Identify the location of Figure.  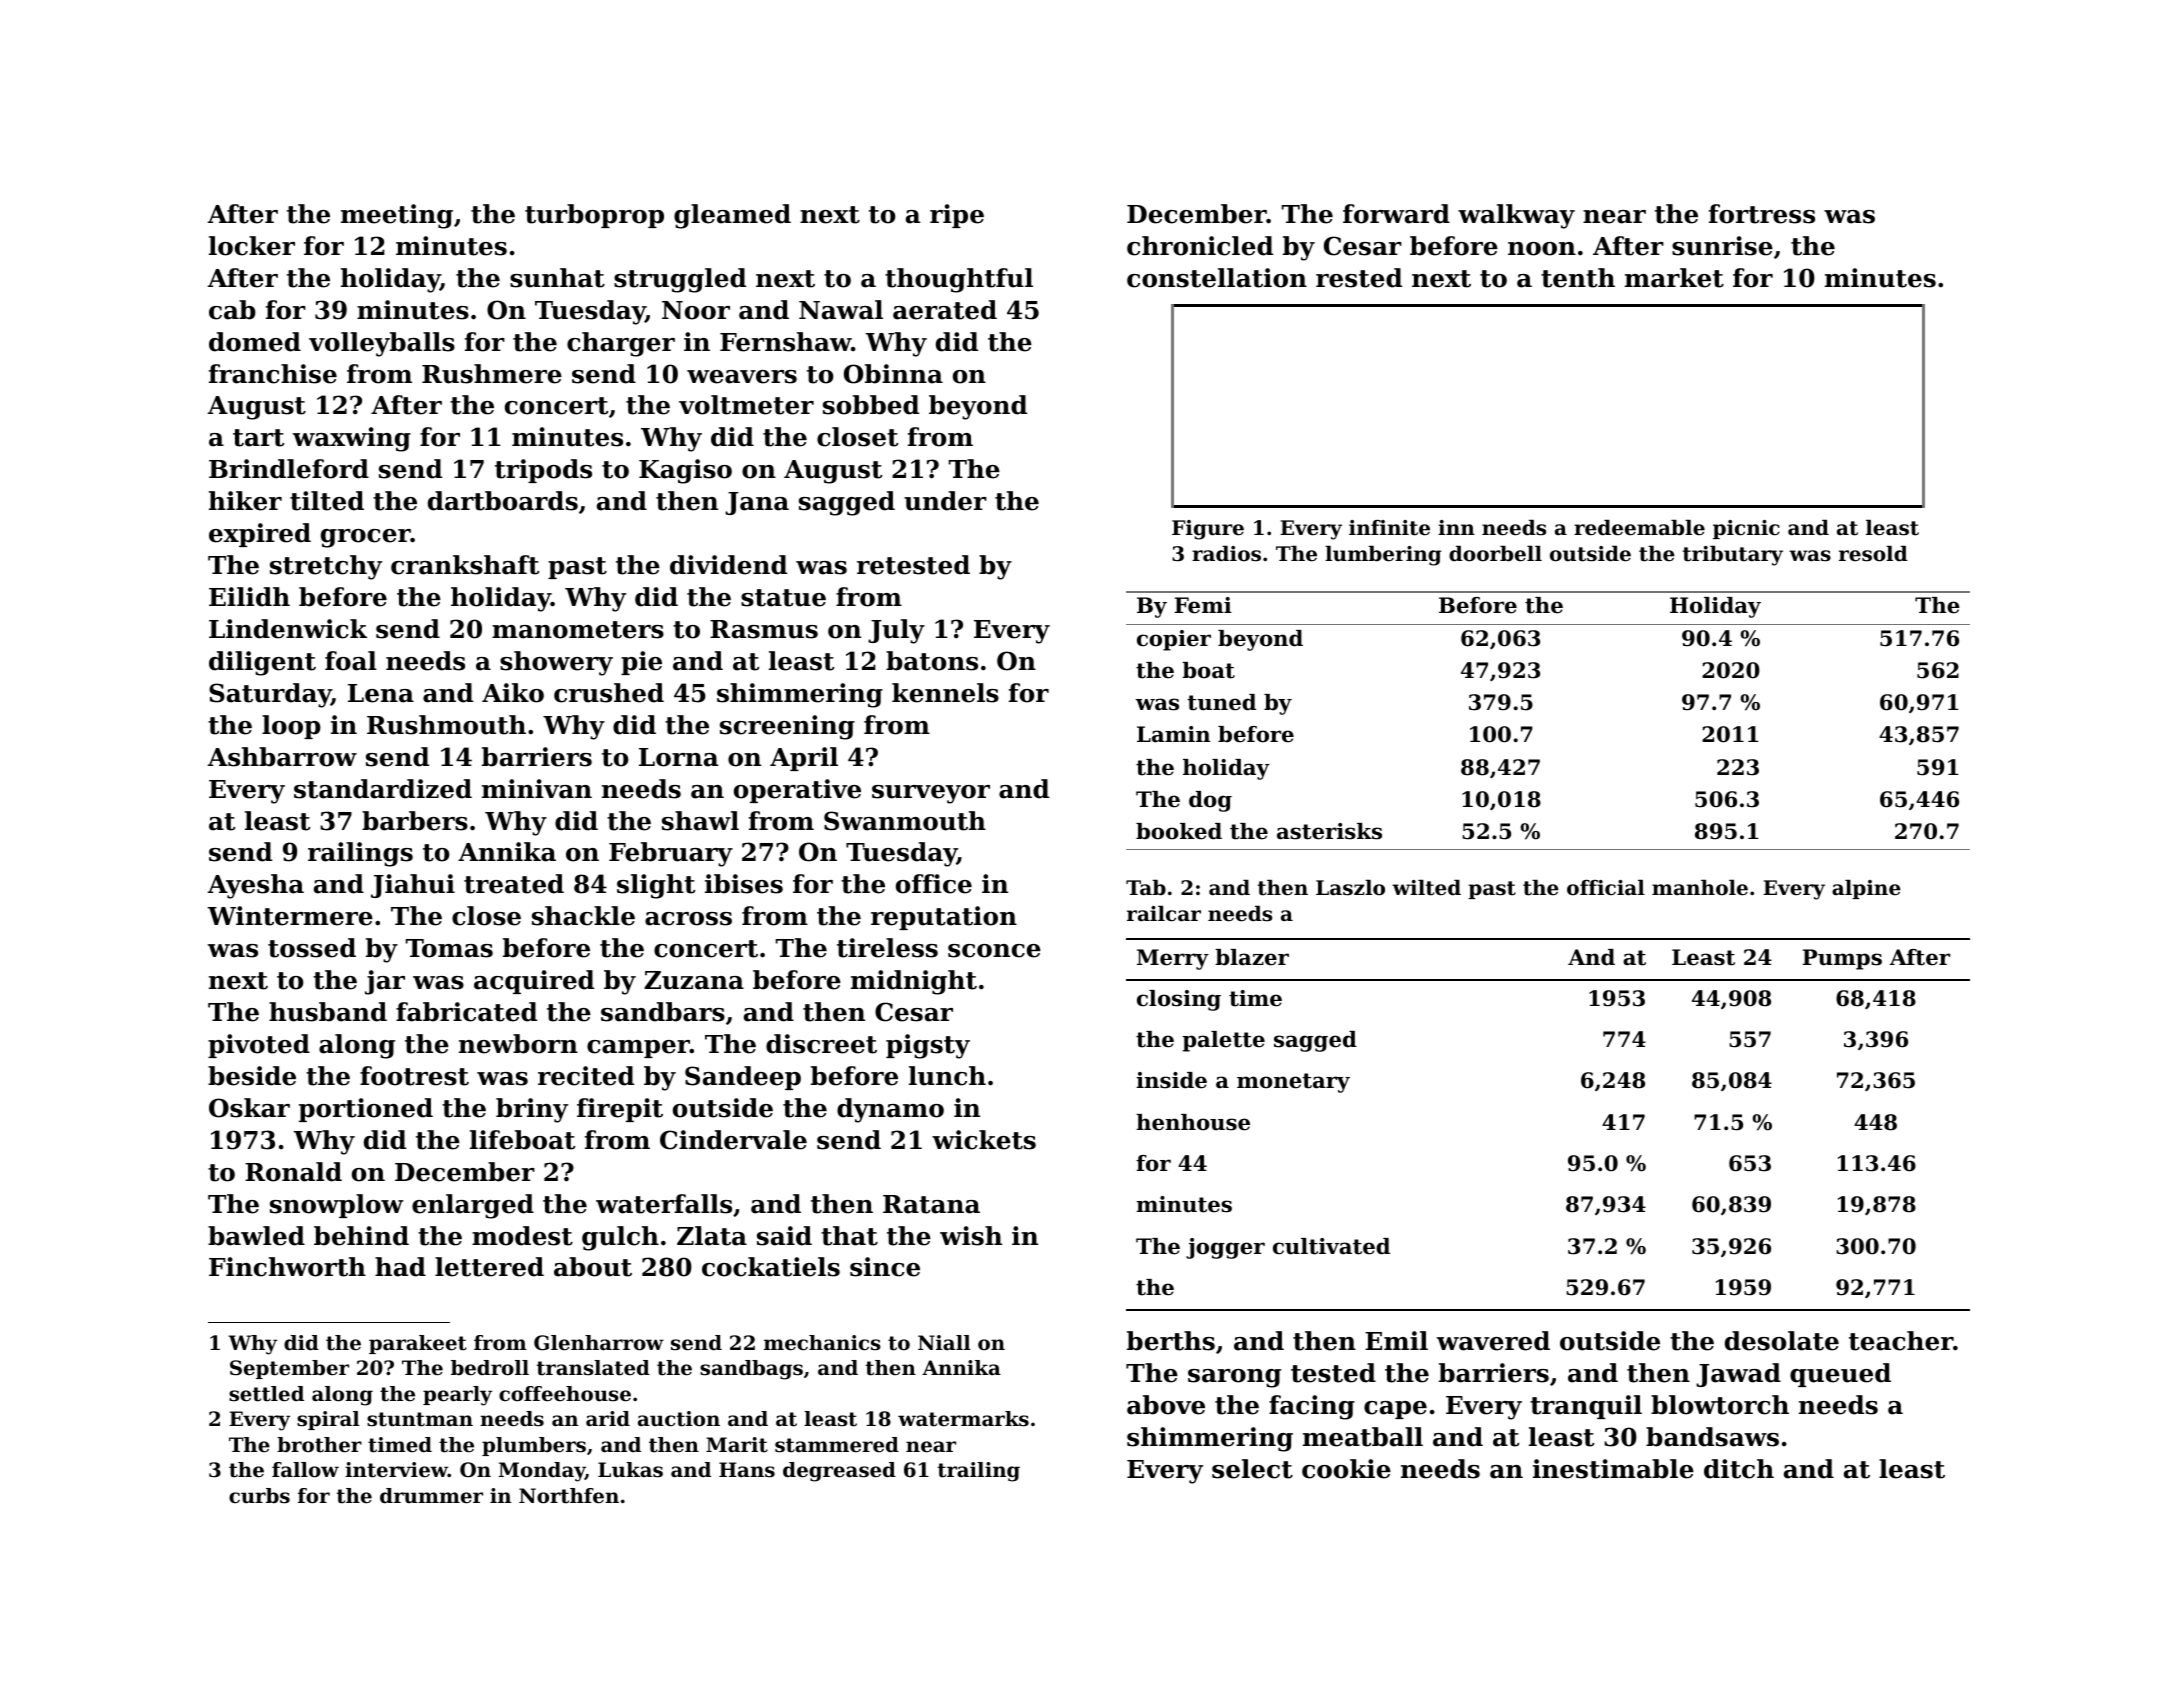
(1208, 530).
